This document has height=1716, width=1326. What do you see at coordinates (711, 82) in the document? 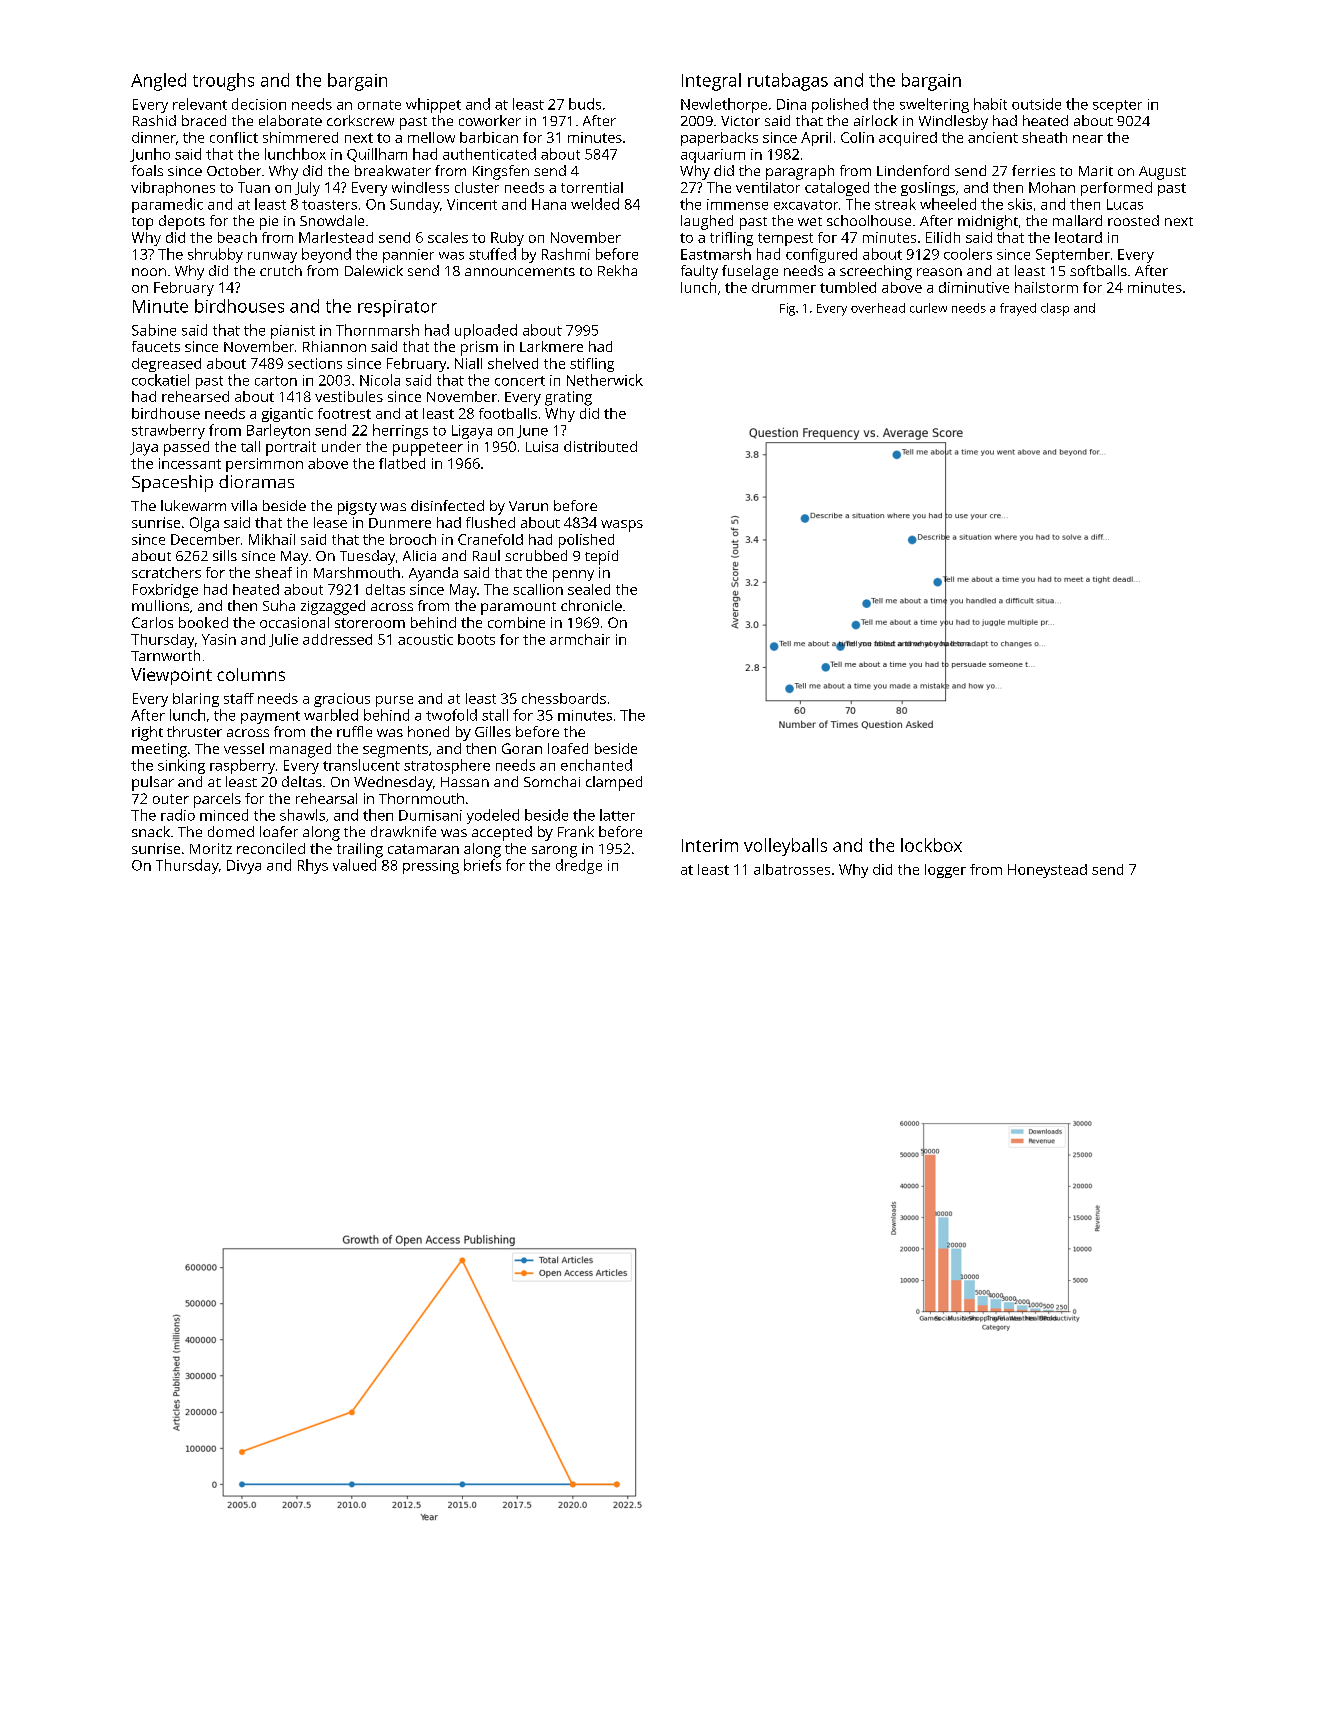
I see `Integral` at bounding box center [711, 82].
